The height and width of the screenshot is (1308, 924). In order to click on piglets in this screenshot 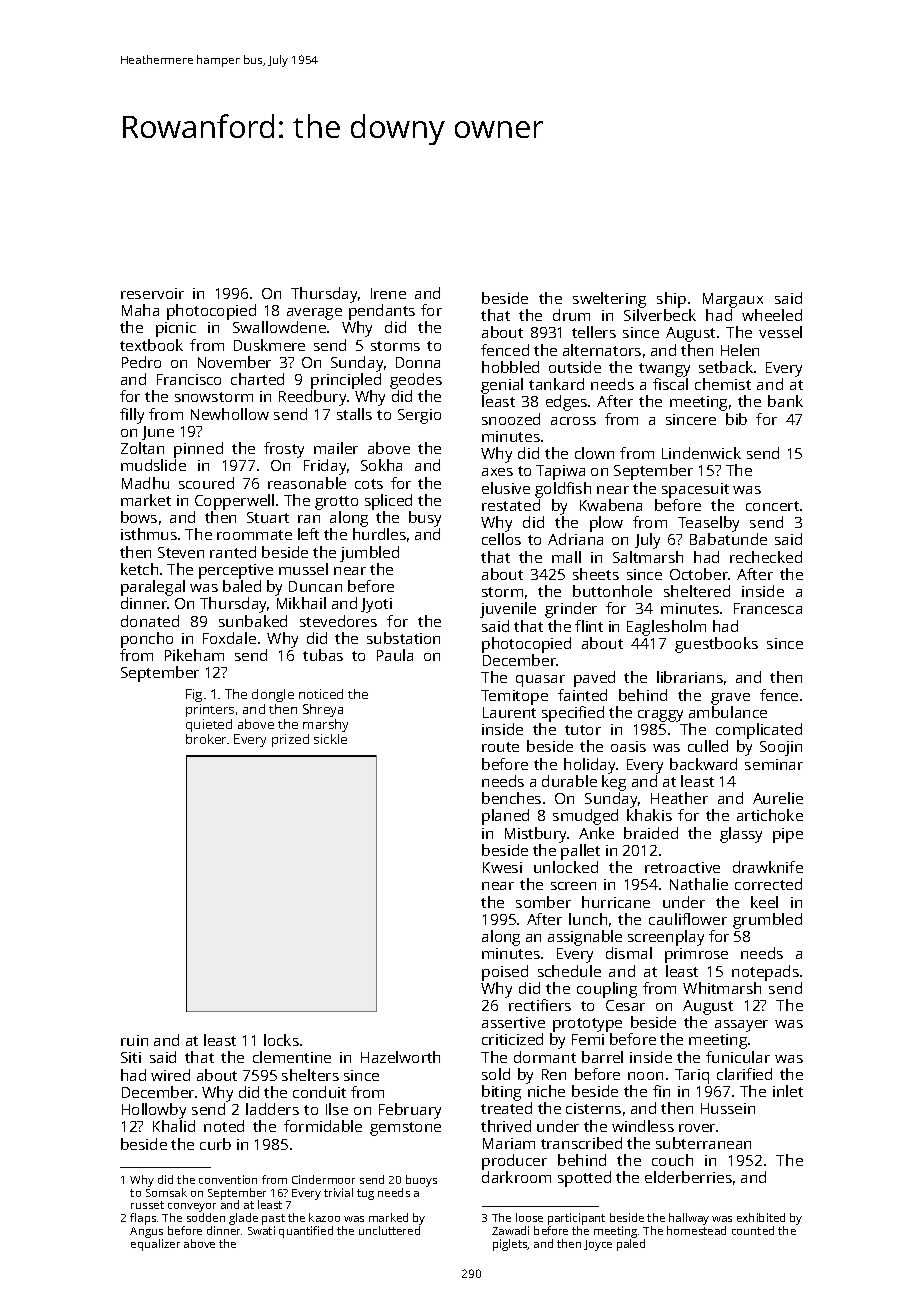, I will do `click(510, 1245)`.
